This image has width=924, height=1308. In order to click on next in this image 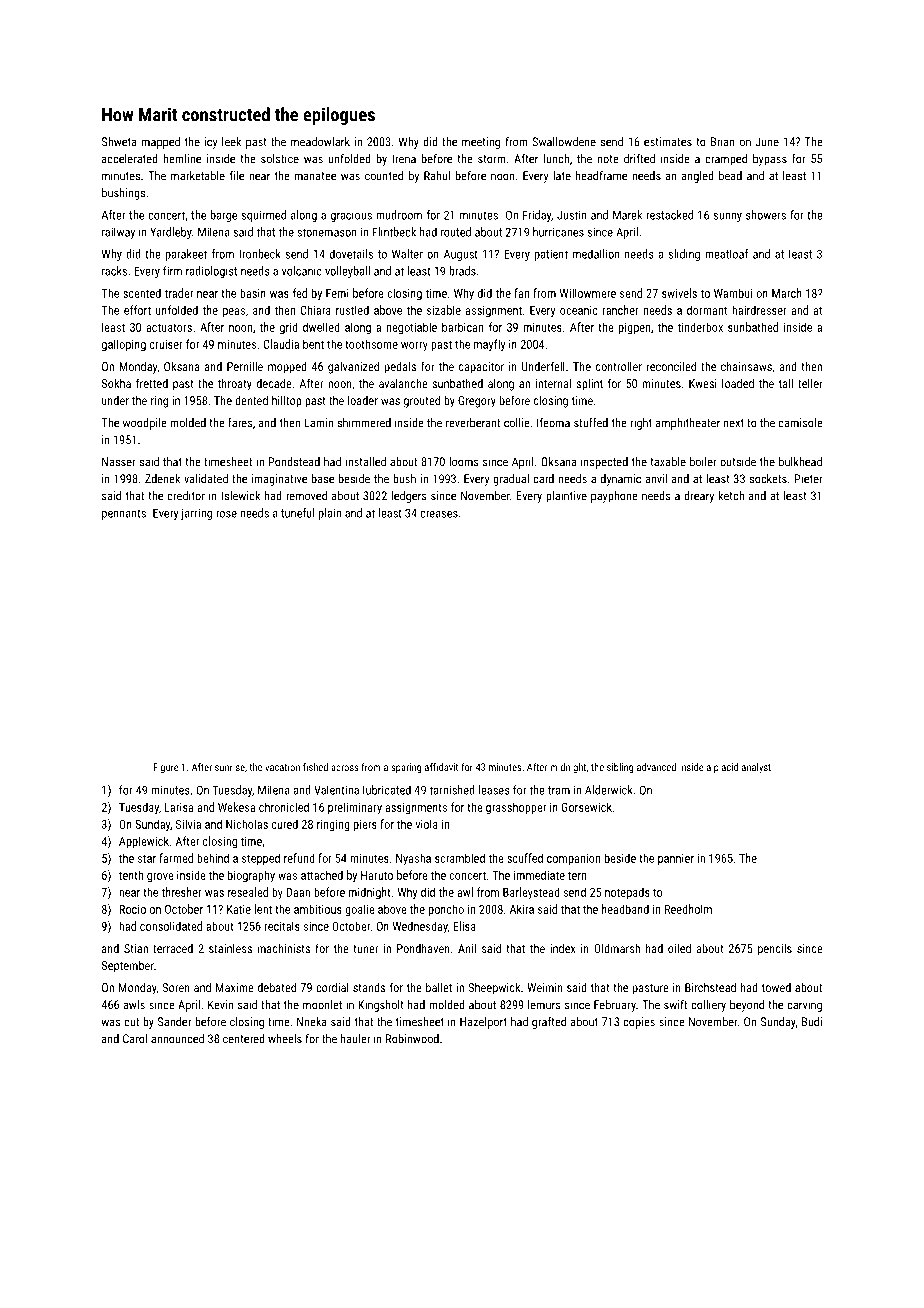, I will do `click(734, 423)`.
